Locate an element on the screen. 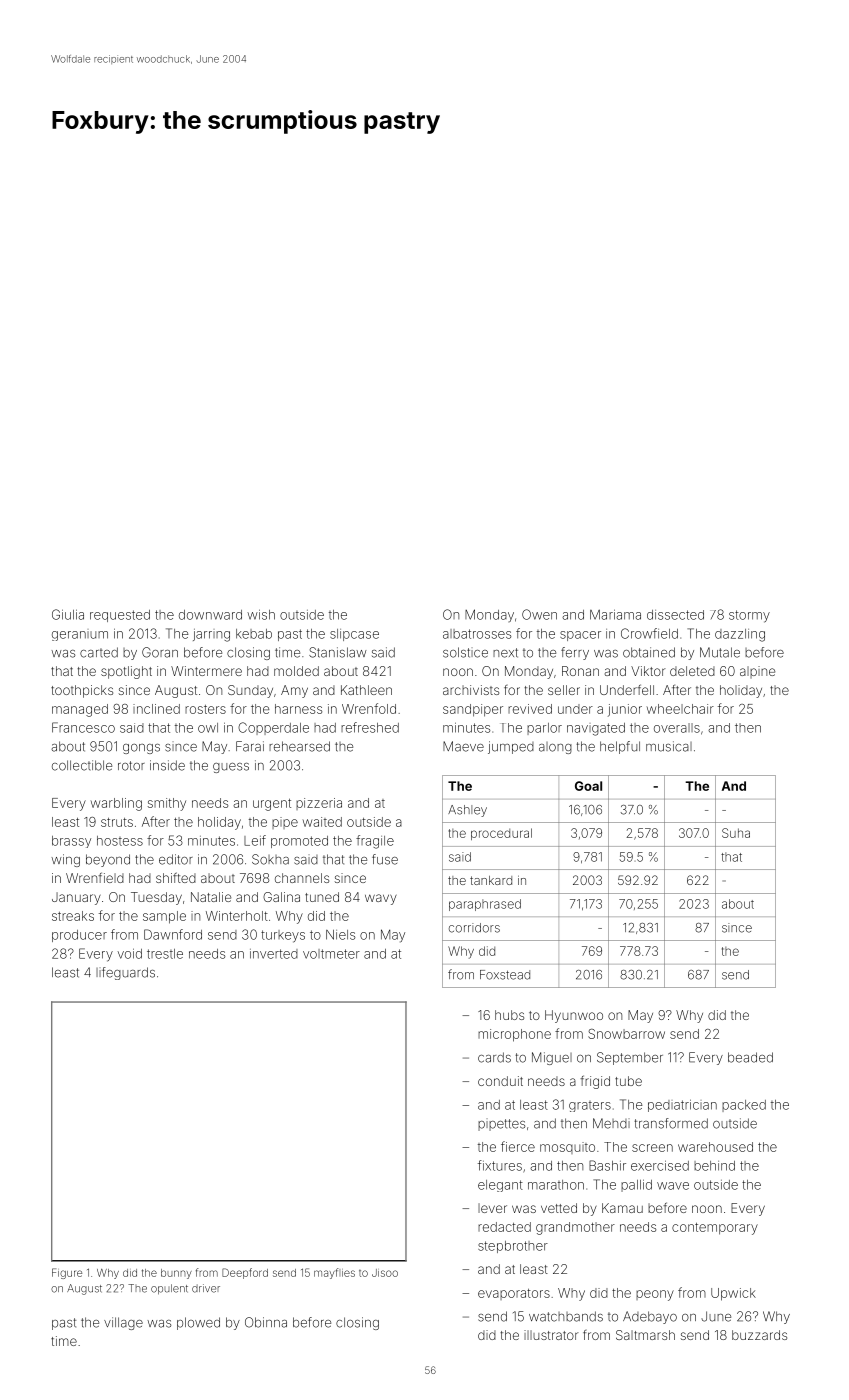 This screenshot has width=849, height=1400. requested is located at coordinates (120, 616).
